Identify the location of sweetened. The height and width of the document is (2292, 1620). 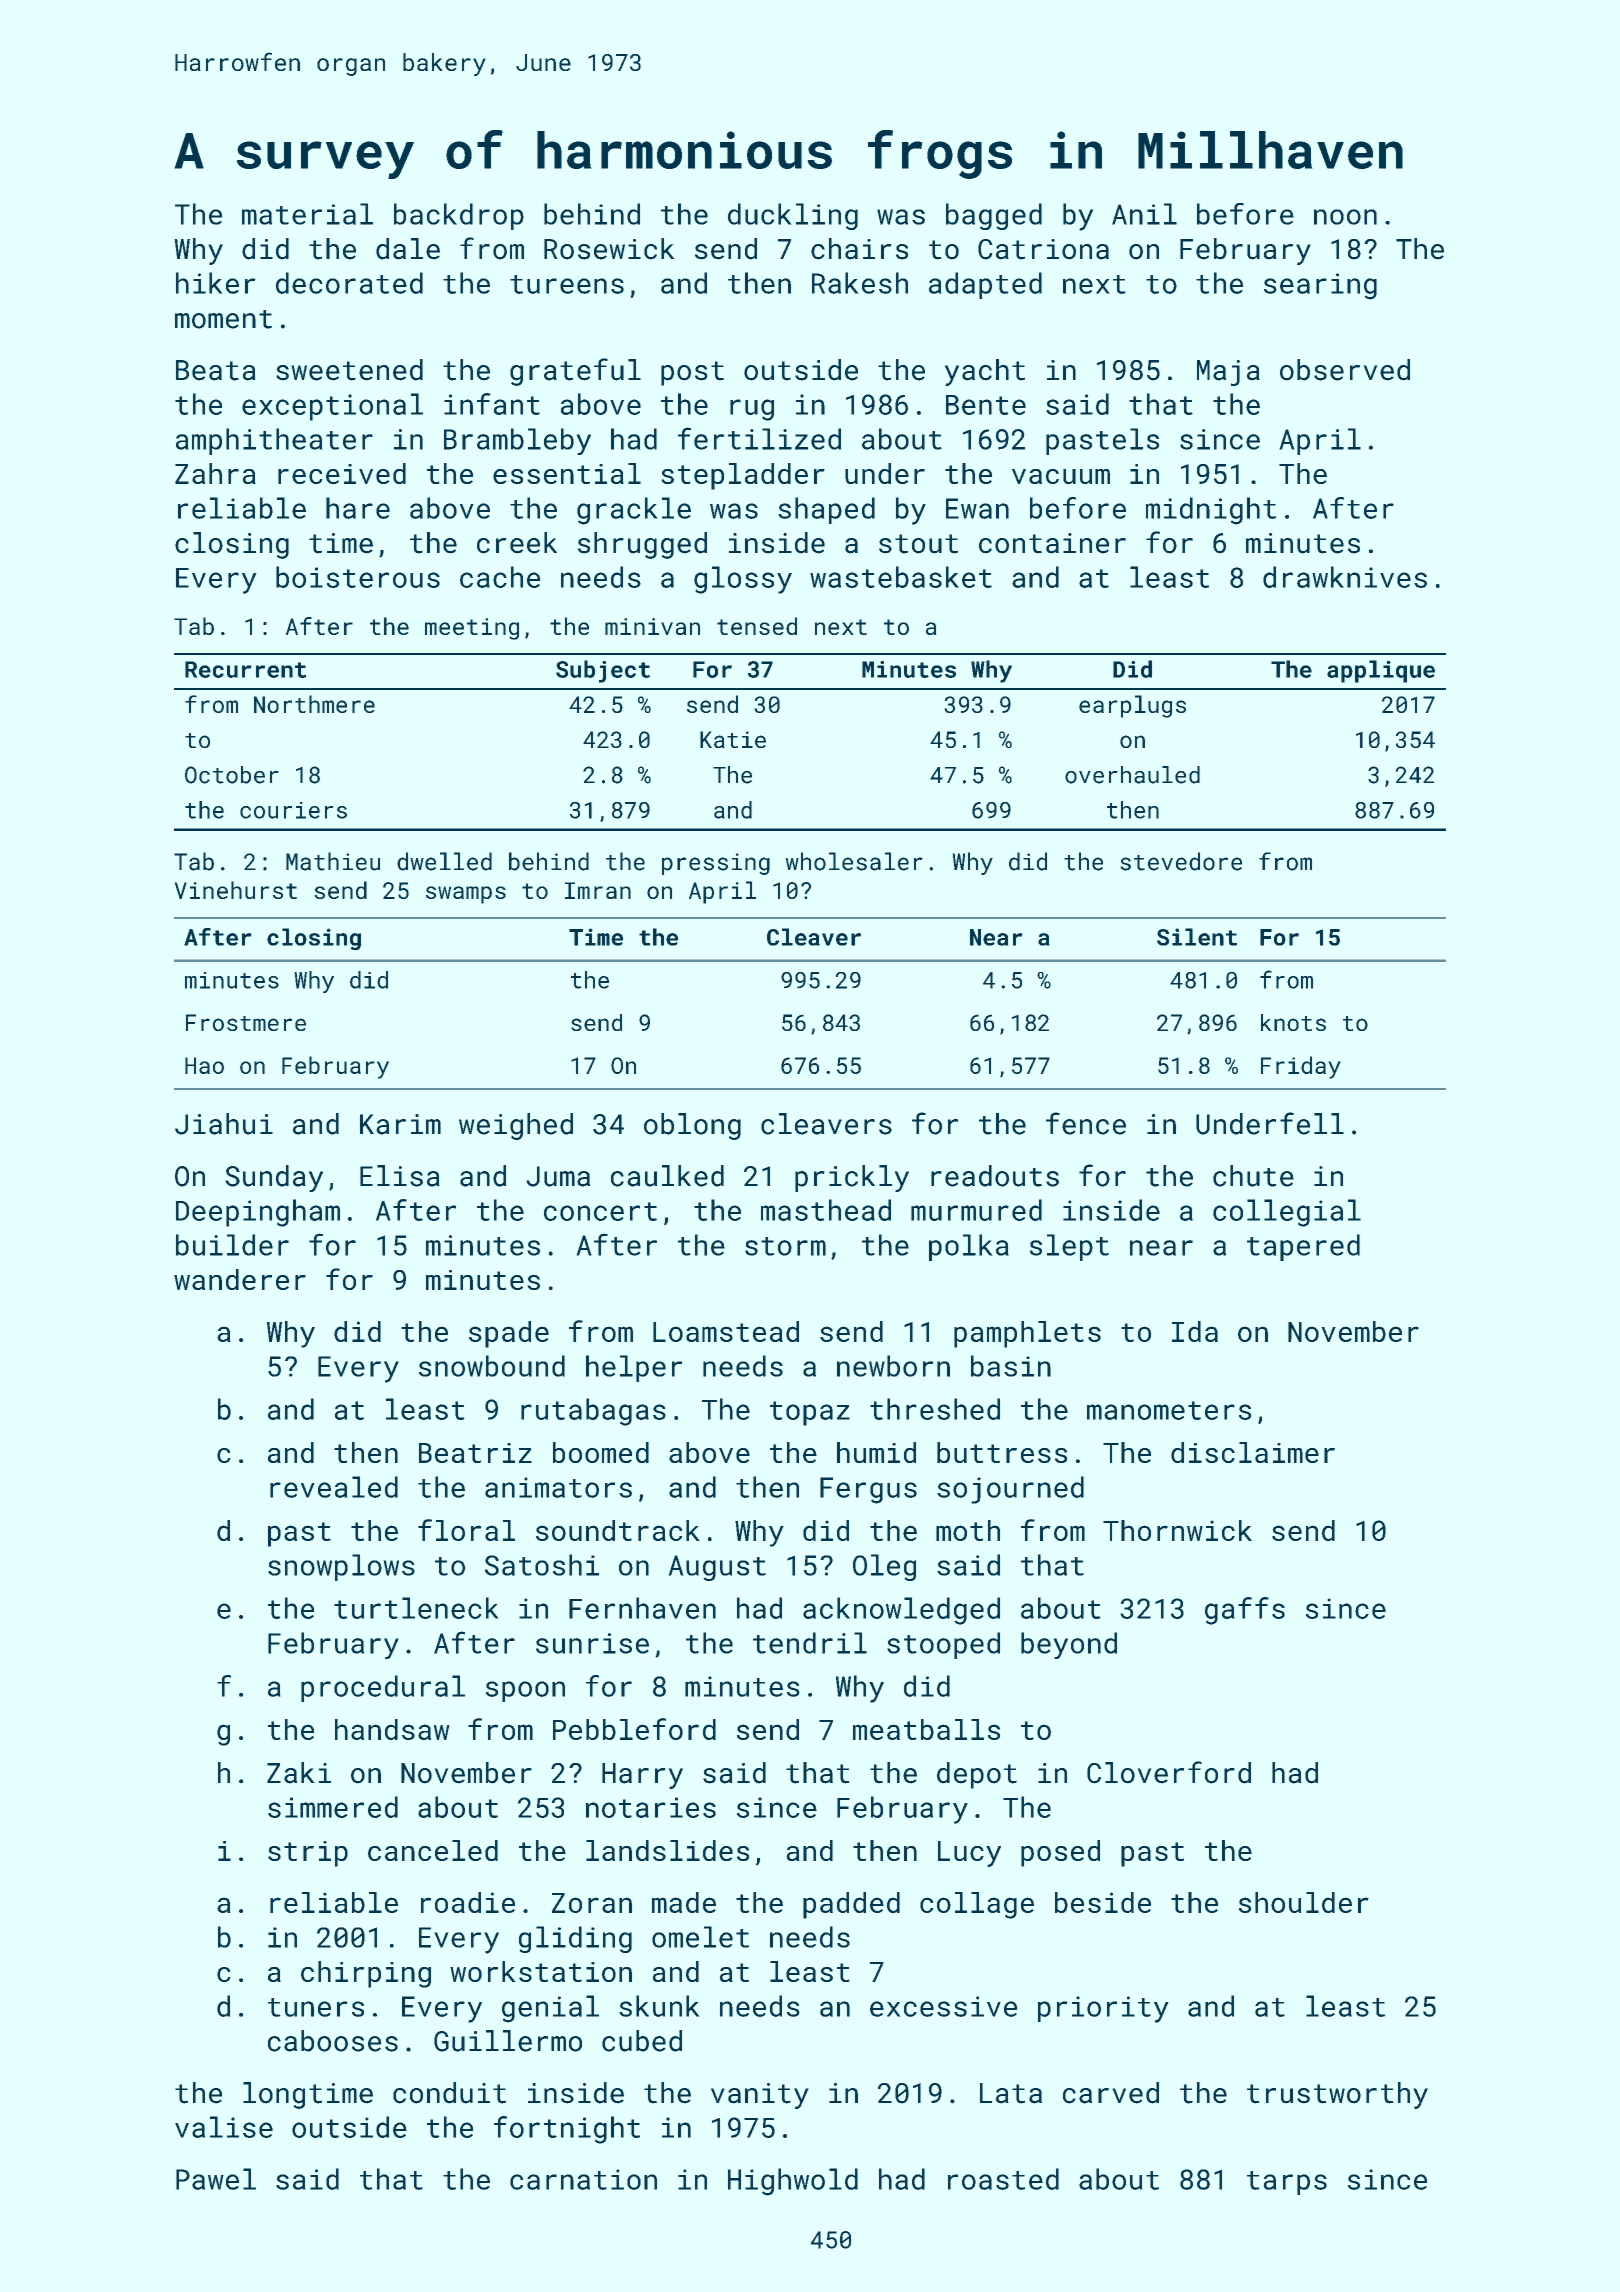
(349, 370).
